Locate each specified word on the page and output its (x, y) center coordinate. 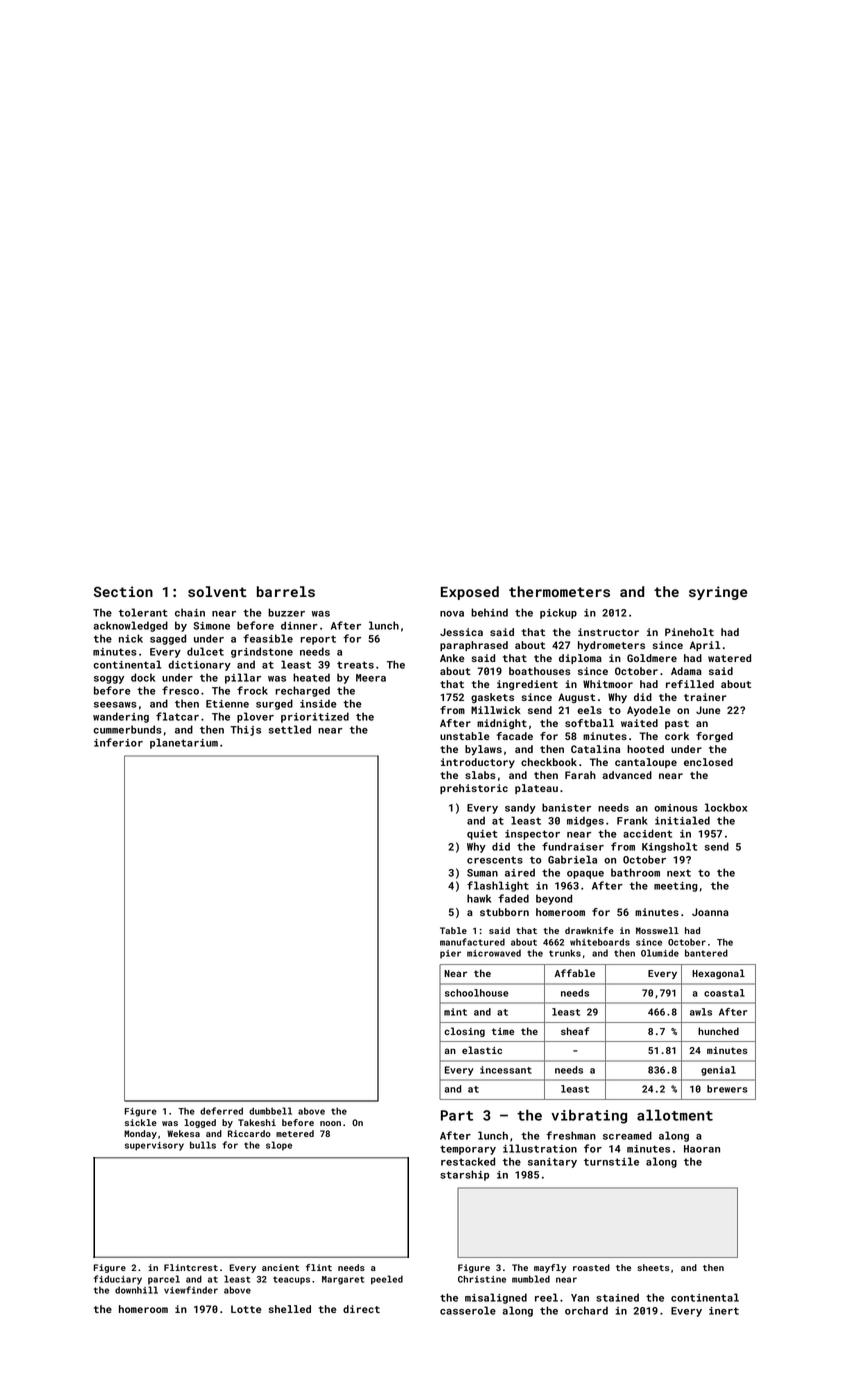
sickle (141, 1122)
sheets (653, 1267)
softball (589, 723)
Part (457, 1115)
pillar (243, 678)
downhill (136, 1290)
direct (361, 1309)
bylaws (483, 750)
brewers (727, 1089)
